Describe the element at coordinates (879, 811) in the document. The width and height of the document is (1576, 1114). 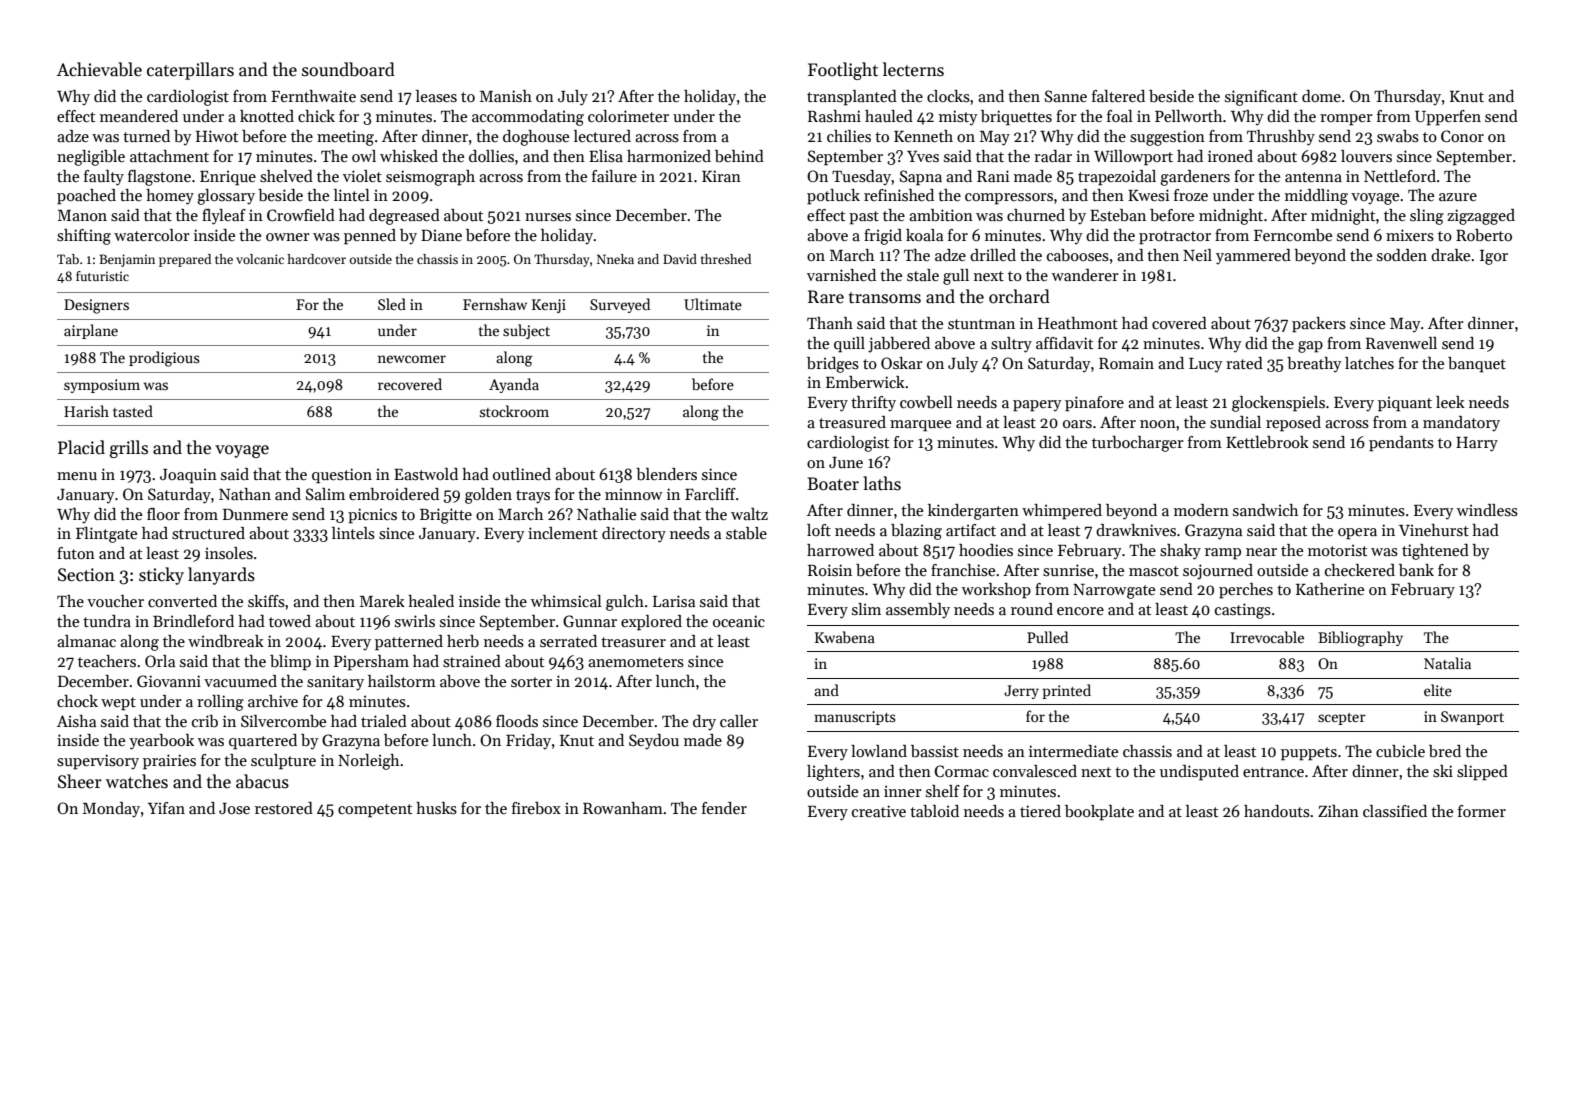
I see `creative` at that location.
